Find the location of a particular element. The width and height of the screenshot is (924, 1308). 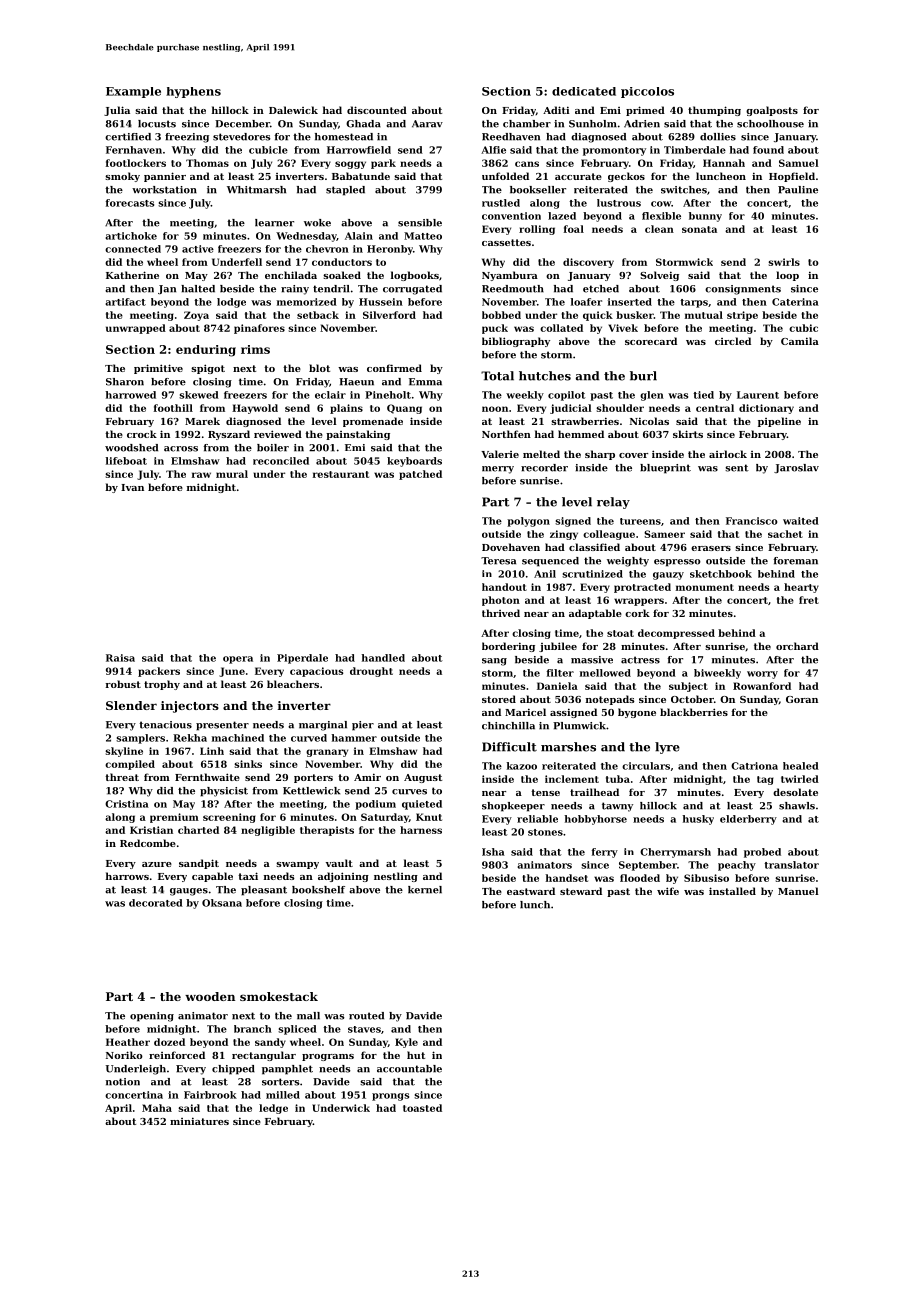

Julia is located at coordinates (117, 111).
